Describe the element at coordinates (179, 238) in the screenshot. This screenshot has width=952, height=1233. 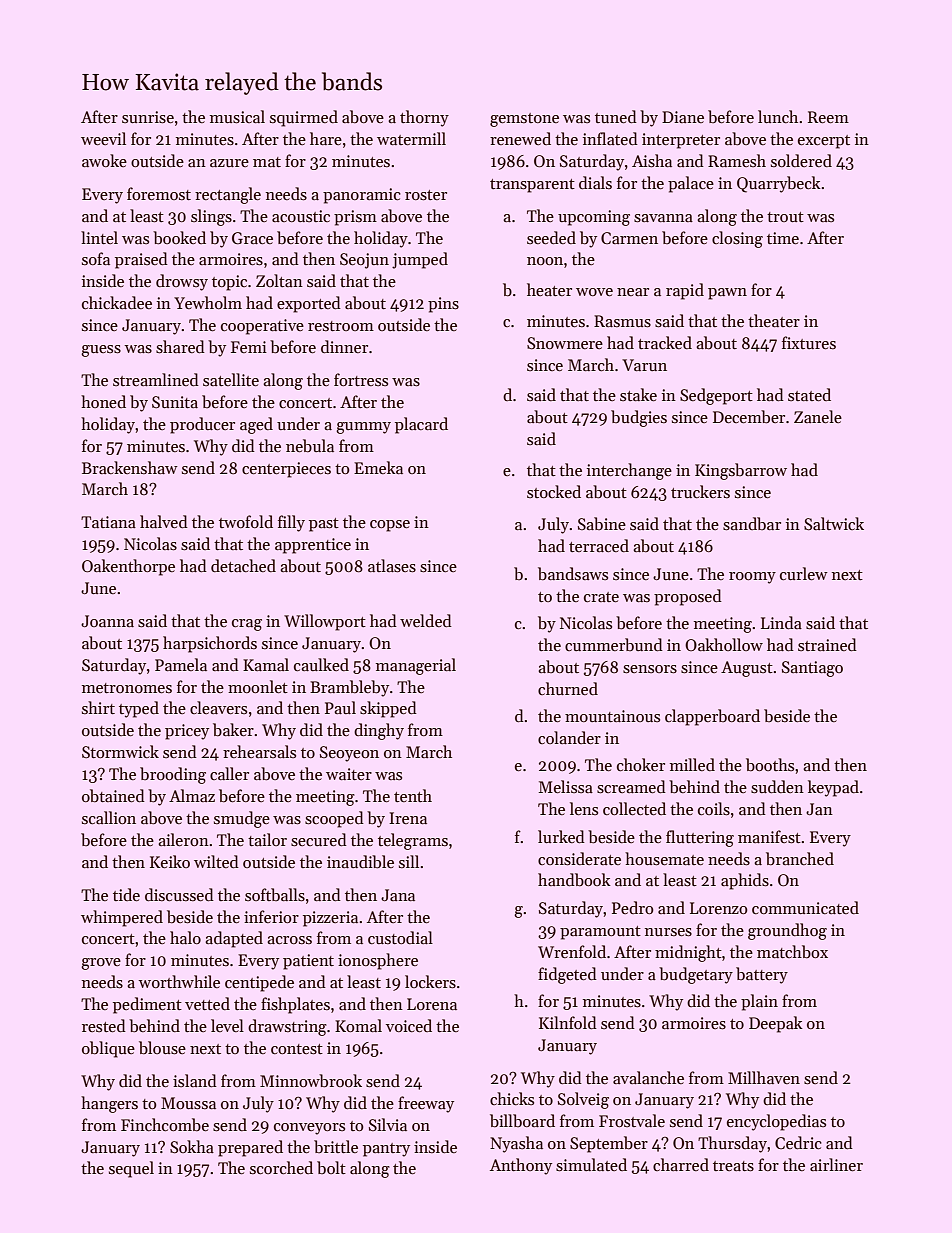
I see `booked` at that location.
